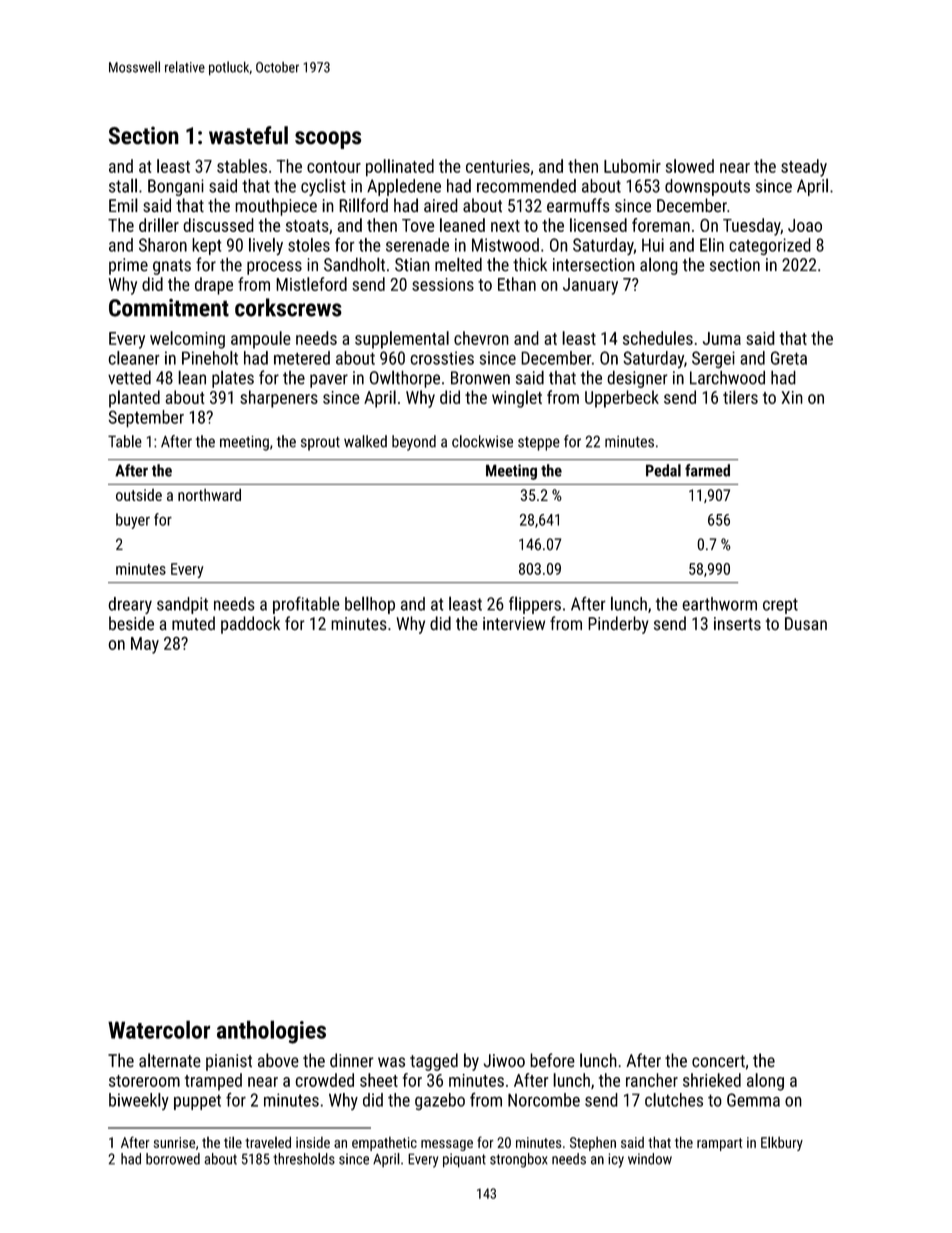  Describe the element at coordinates (145, 645) in the screenshot. I see `May` at that location.
